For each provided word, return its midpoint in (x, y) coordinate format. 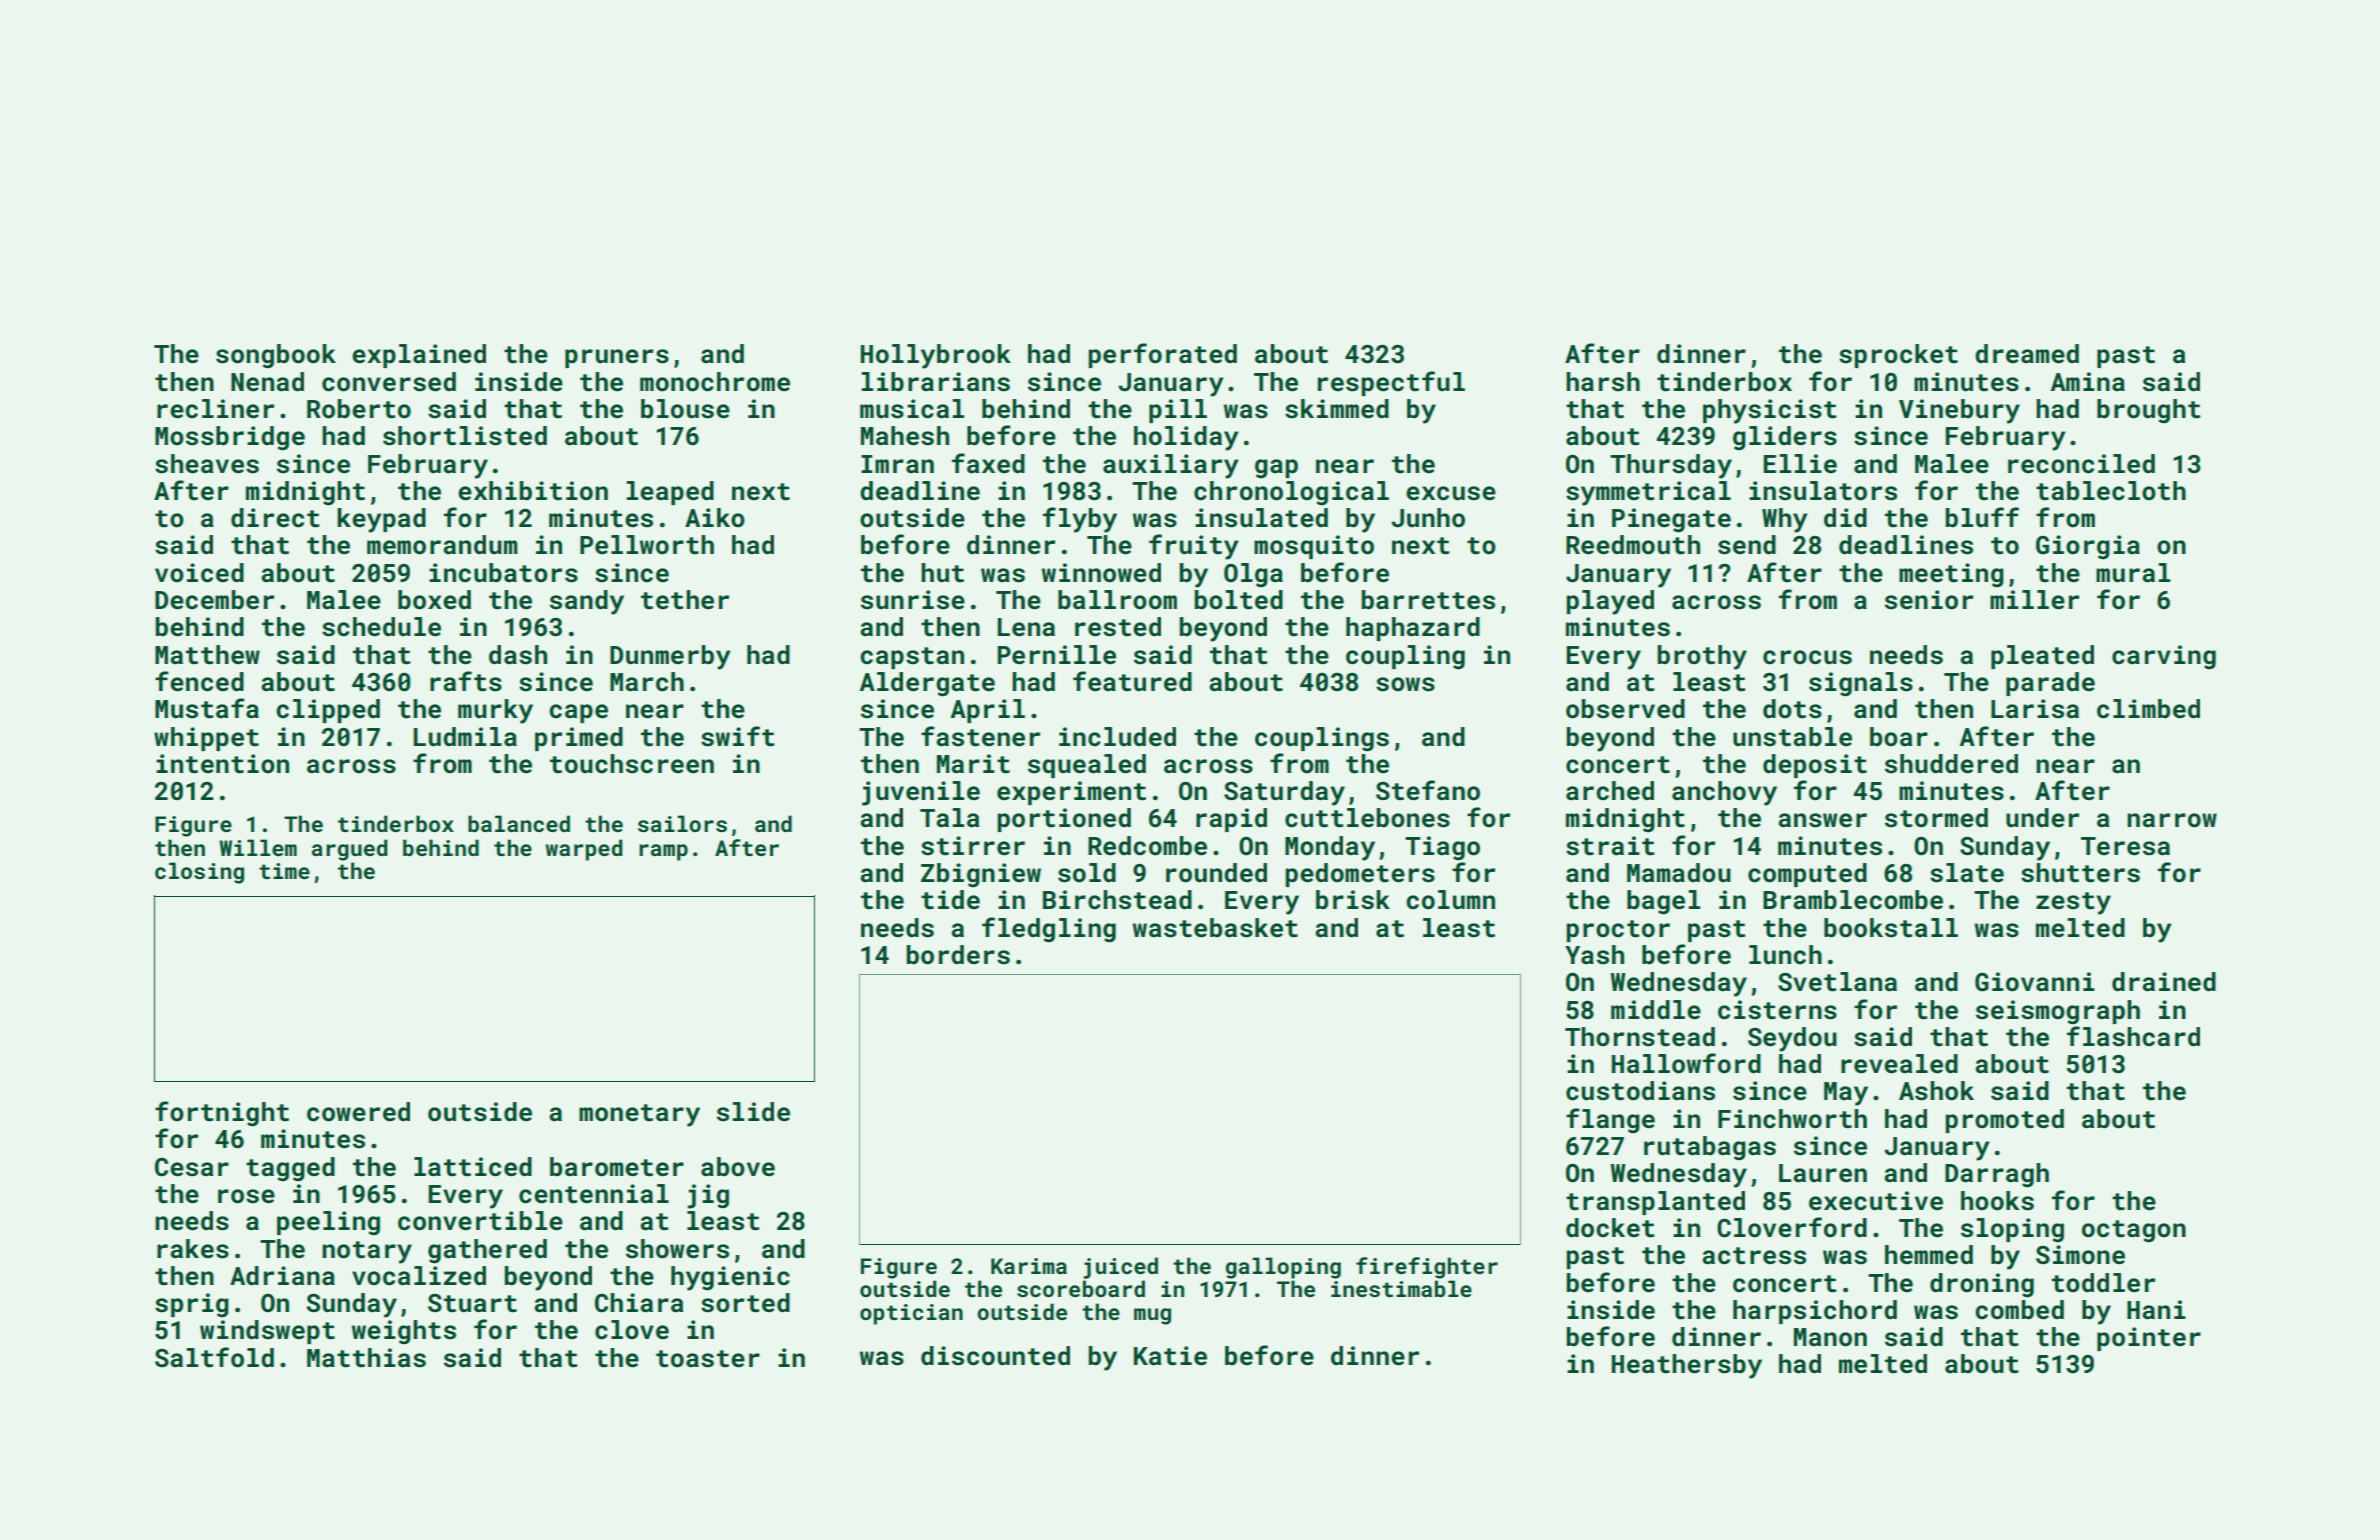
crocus (1807, 657)
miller (2034, 600)
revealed (1899, 1064)
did (1845, 517)
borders (958, 955)
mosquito (1314, 547)
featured (1132, 681)
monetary (639, 1115)
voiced (199, 573)
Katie (1170, 1356)
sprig (192, 1305)
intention (222, 764)
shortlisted (465, 436)
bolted (1239, 600)
